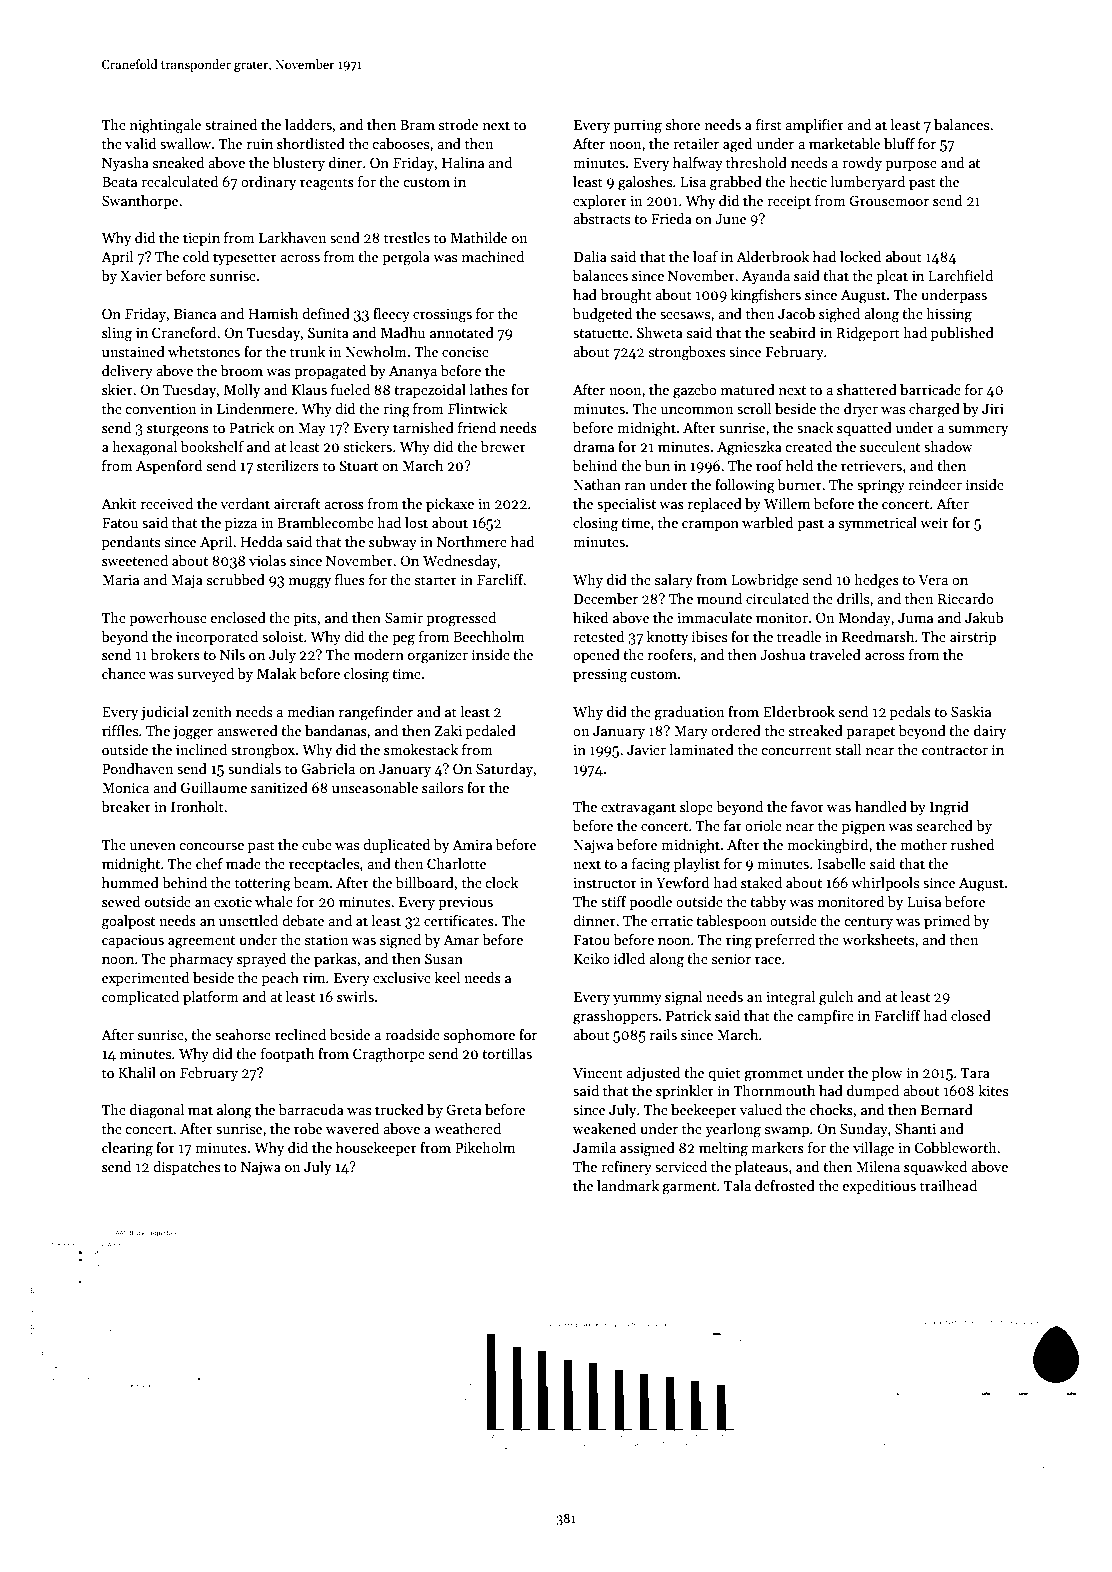 This page has width=1112, height=1572. Describe the element at coordinates (683, 124) in the page. I see `shore` at that location.
